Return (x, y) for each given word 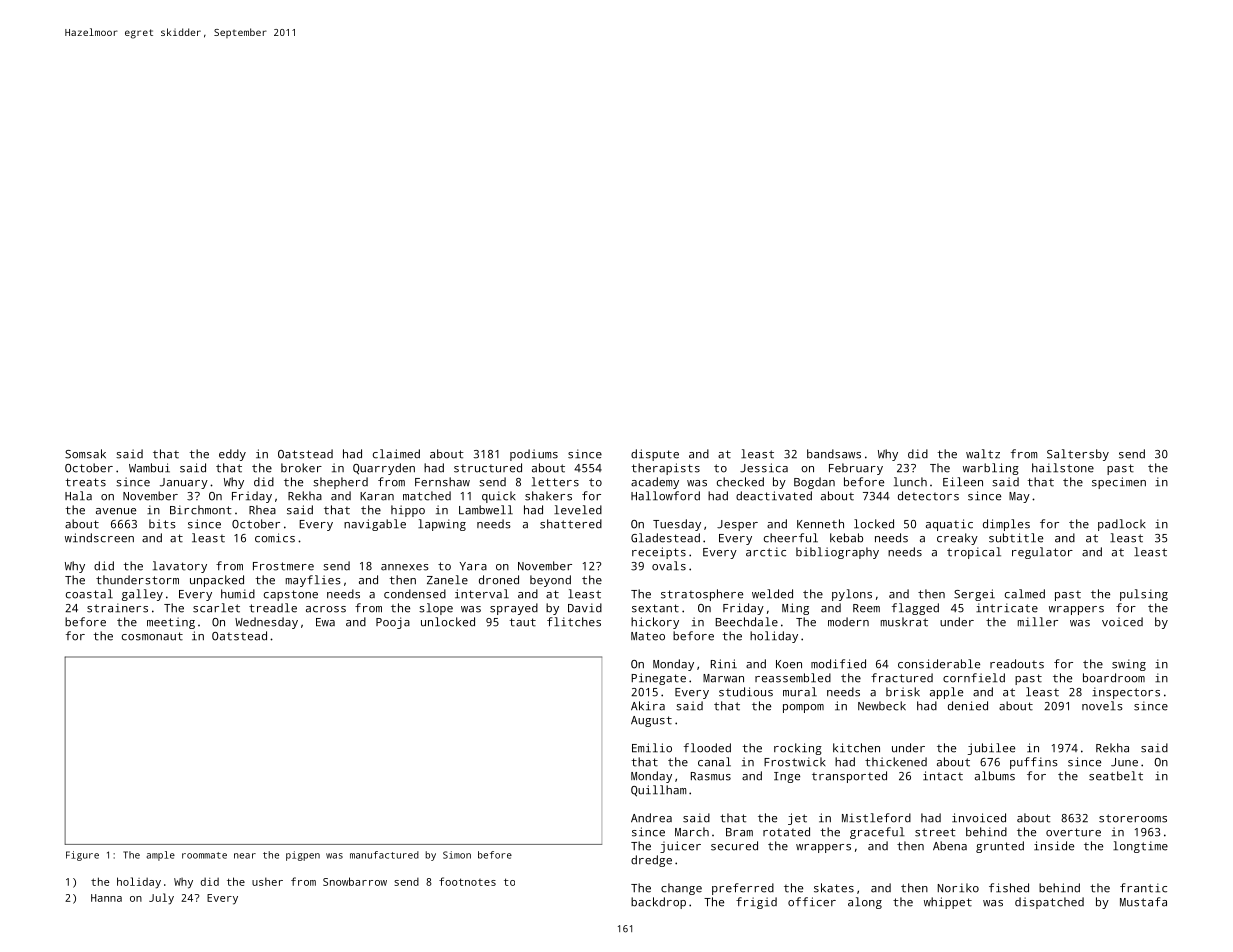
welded (772, 594)
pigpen (303, 856)
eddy (232, 455)
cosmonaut (152, 636)
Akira (648, 706)
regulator (1042, 553)
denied (968, 706)
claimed (396, 454)
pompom (803, 708)
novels (1102, 706)
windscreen (99, 538)
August (651, 721)
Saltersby (1078, 455)
